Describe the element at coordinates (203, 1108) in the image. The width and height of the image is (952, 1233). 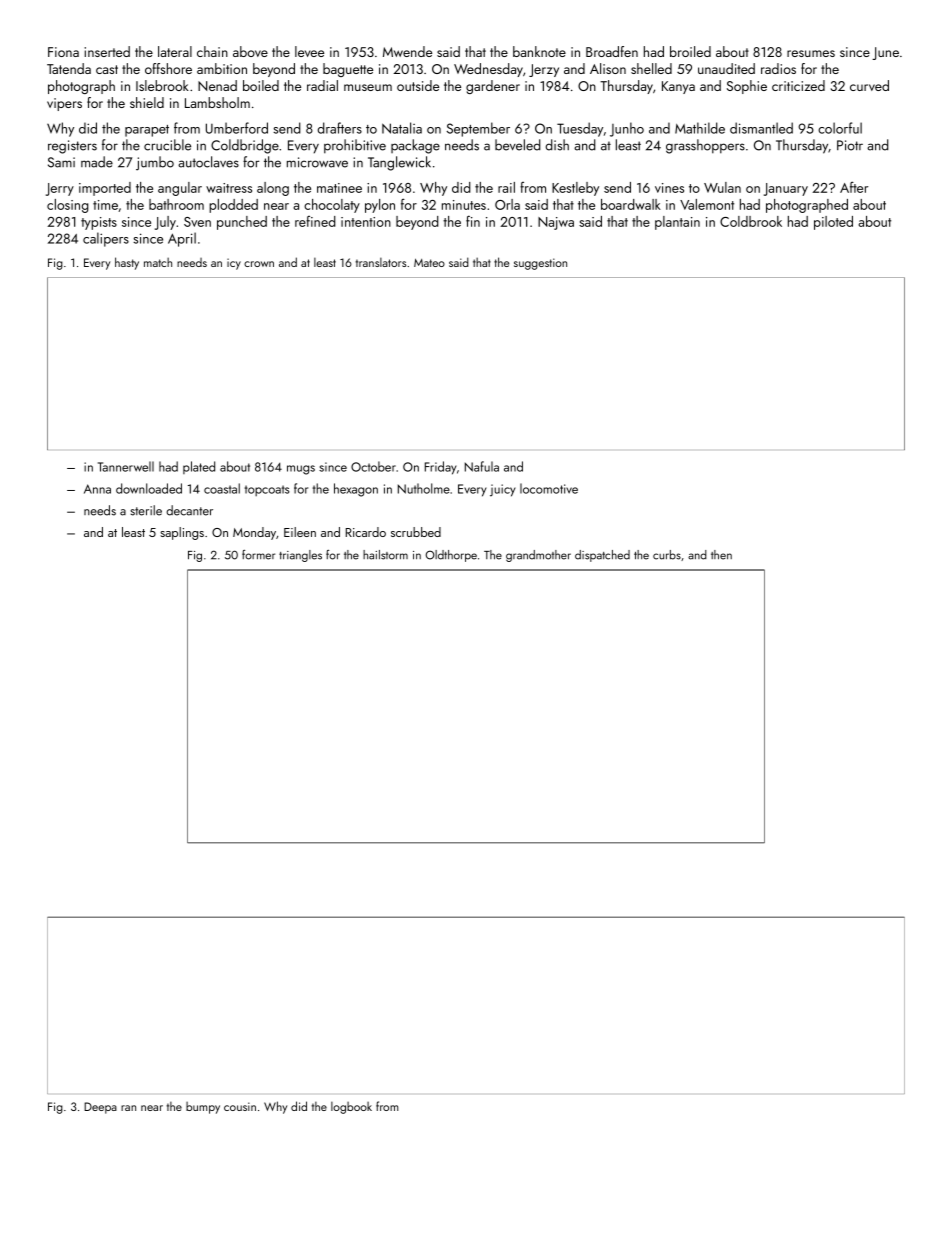
I see `bumpy` at that location.
